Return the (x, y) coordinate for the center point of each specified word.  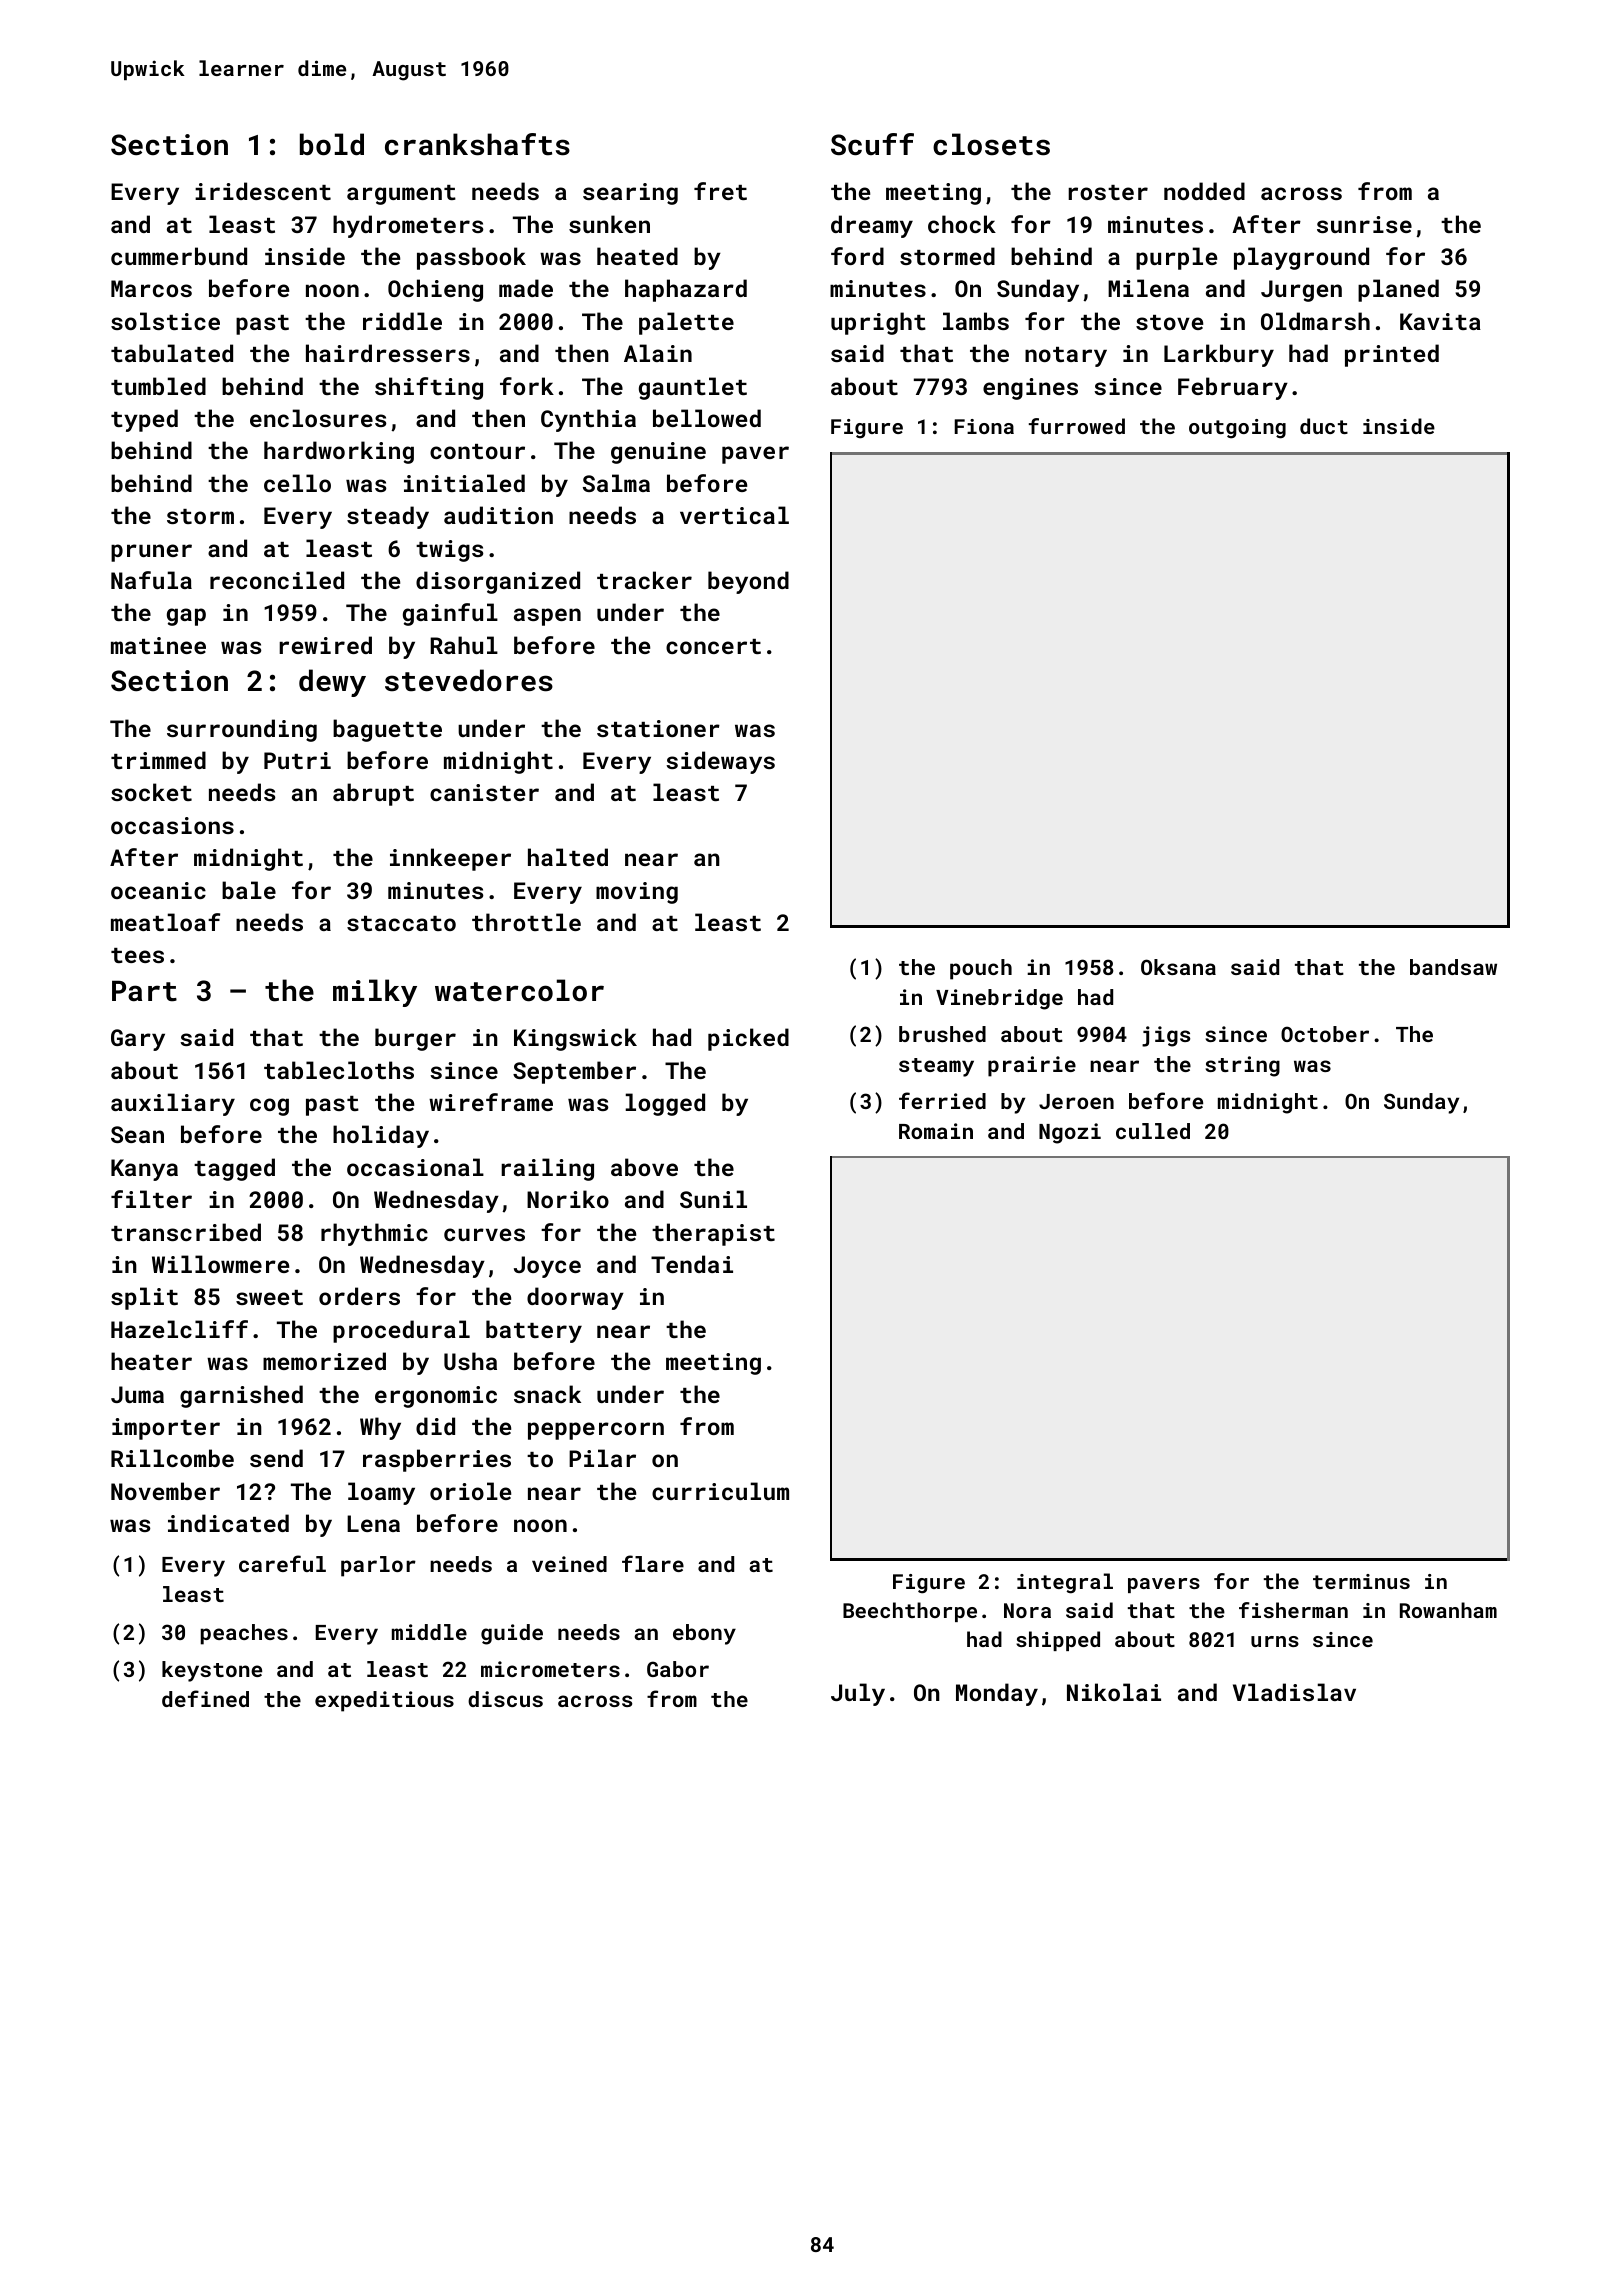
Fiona (984, 426)
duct (1324, 426)
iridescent (263, 191)
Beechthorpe (910, 1612)
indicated (228, 1523)
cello (297, 483)
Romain (936, 1131)
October (1325, 1034)
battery (534, 1331)
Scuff (872, 144)
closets (991, 144)
